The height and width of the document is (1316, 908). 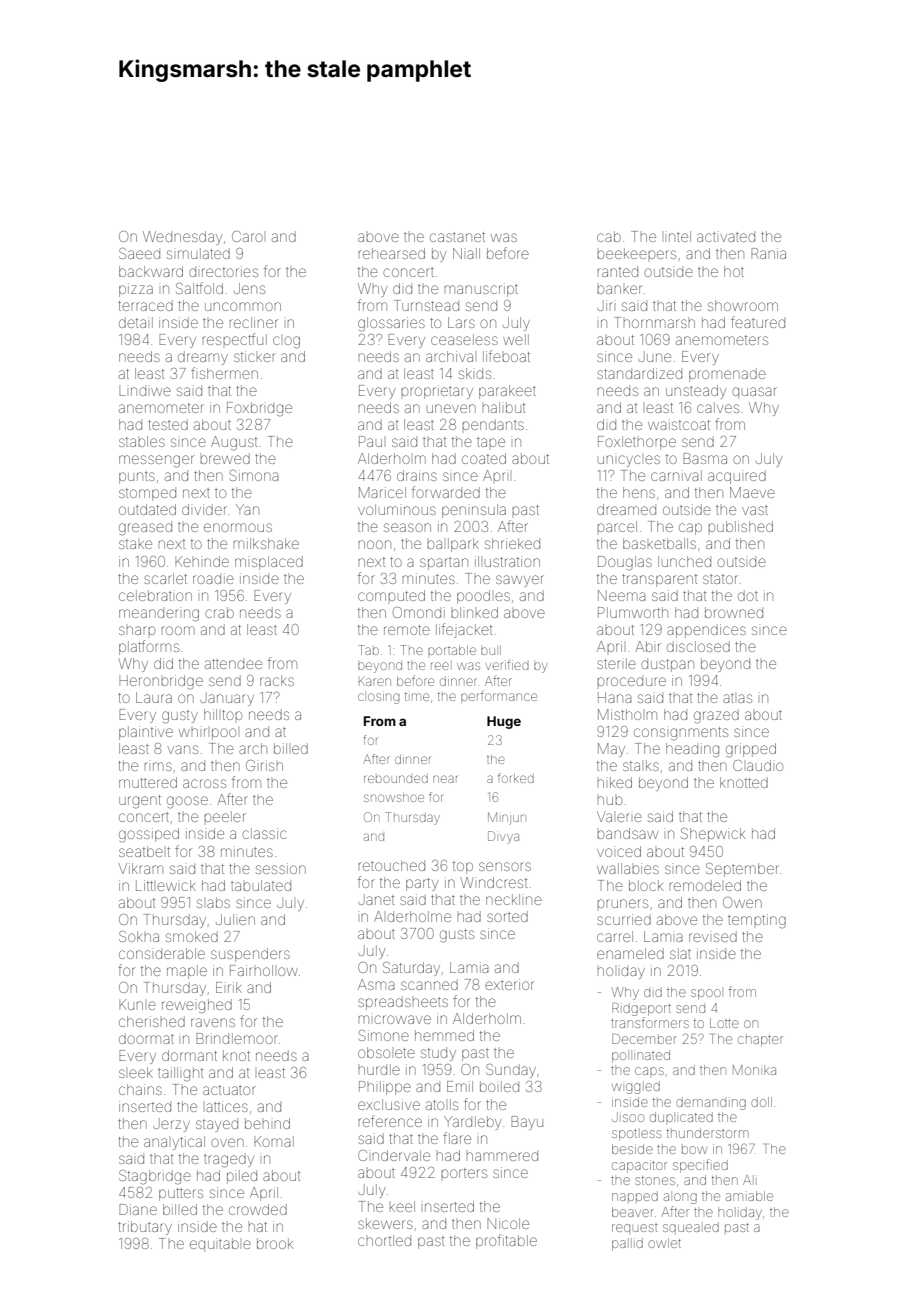 I want to click on Lindiwe, so click(x=145, y=391).
